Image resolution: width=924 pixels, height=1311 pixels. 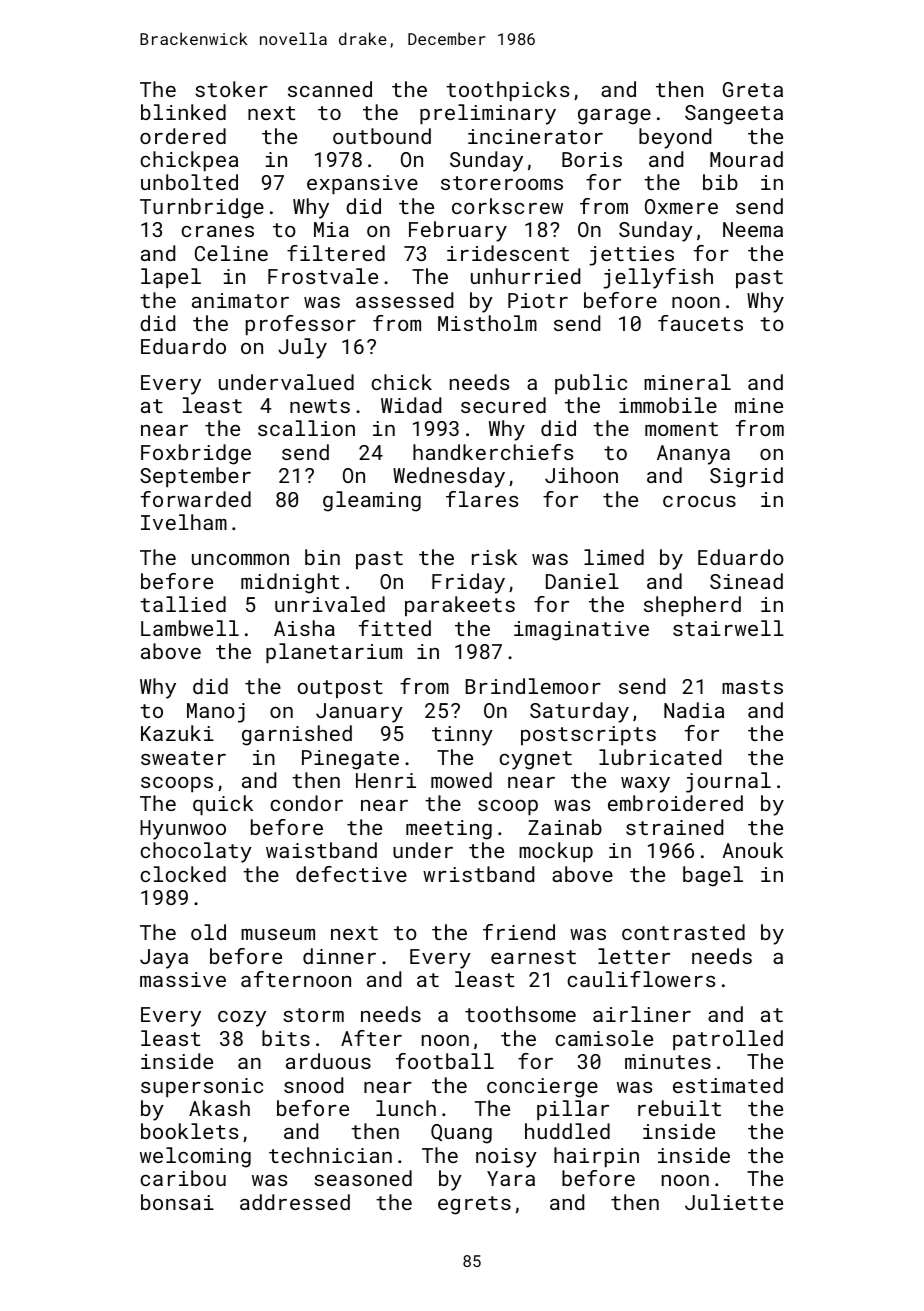 What do you see at coordinates (340, 689) in the screenshot?
I see `outpost` at bounding box center [340, 689].
